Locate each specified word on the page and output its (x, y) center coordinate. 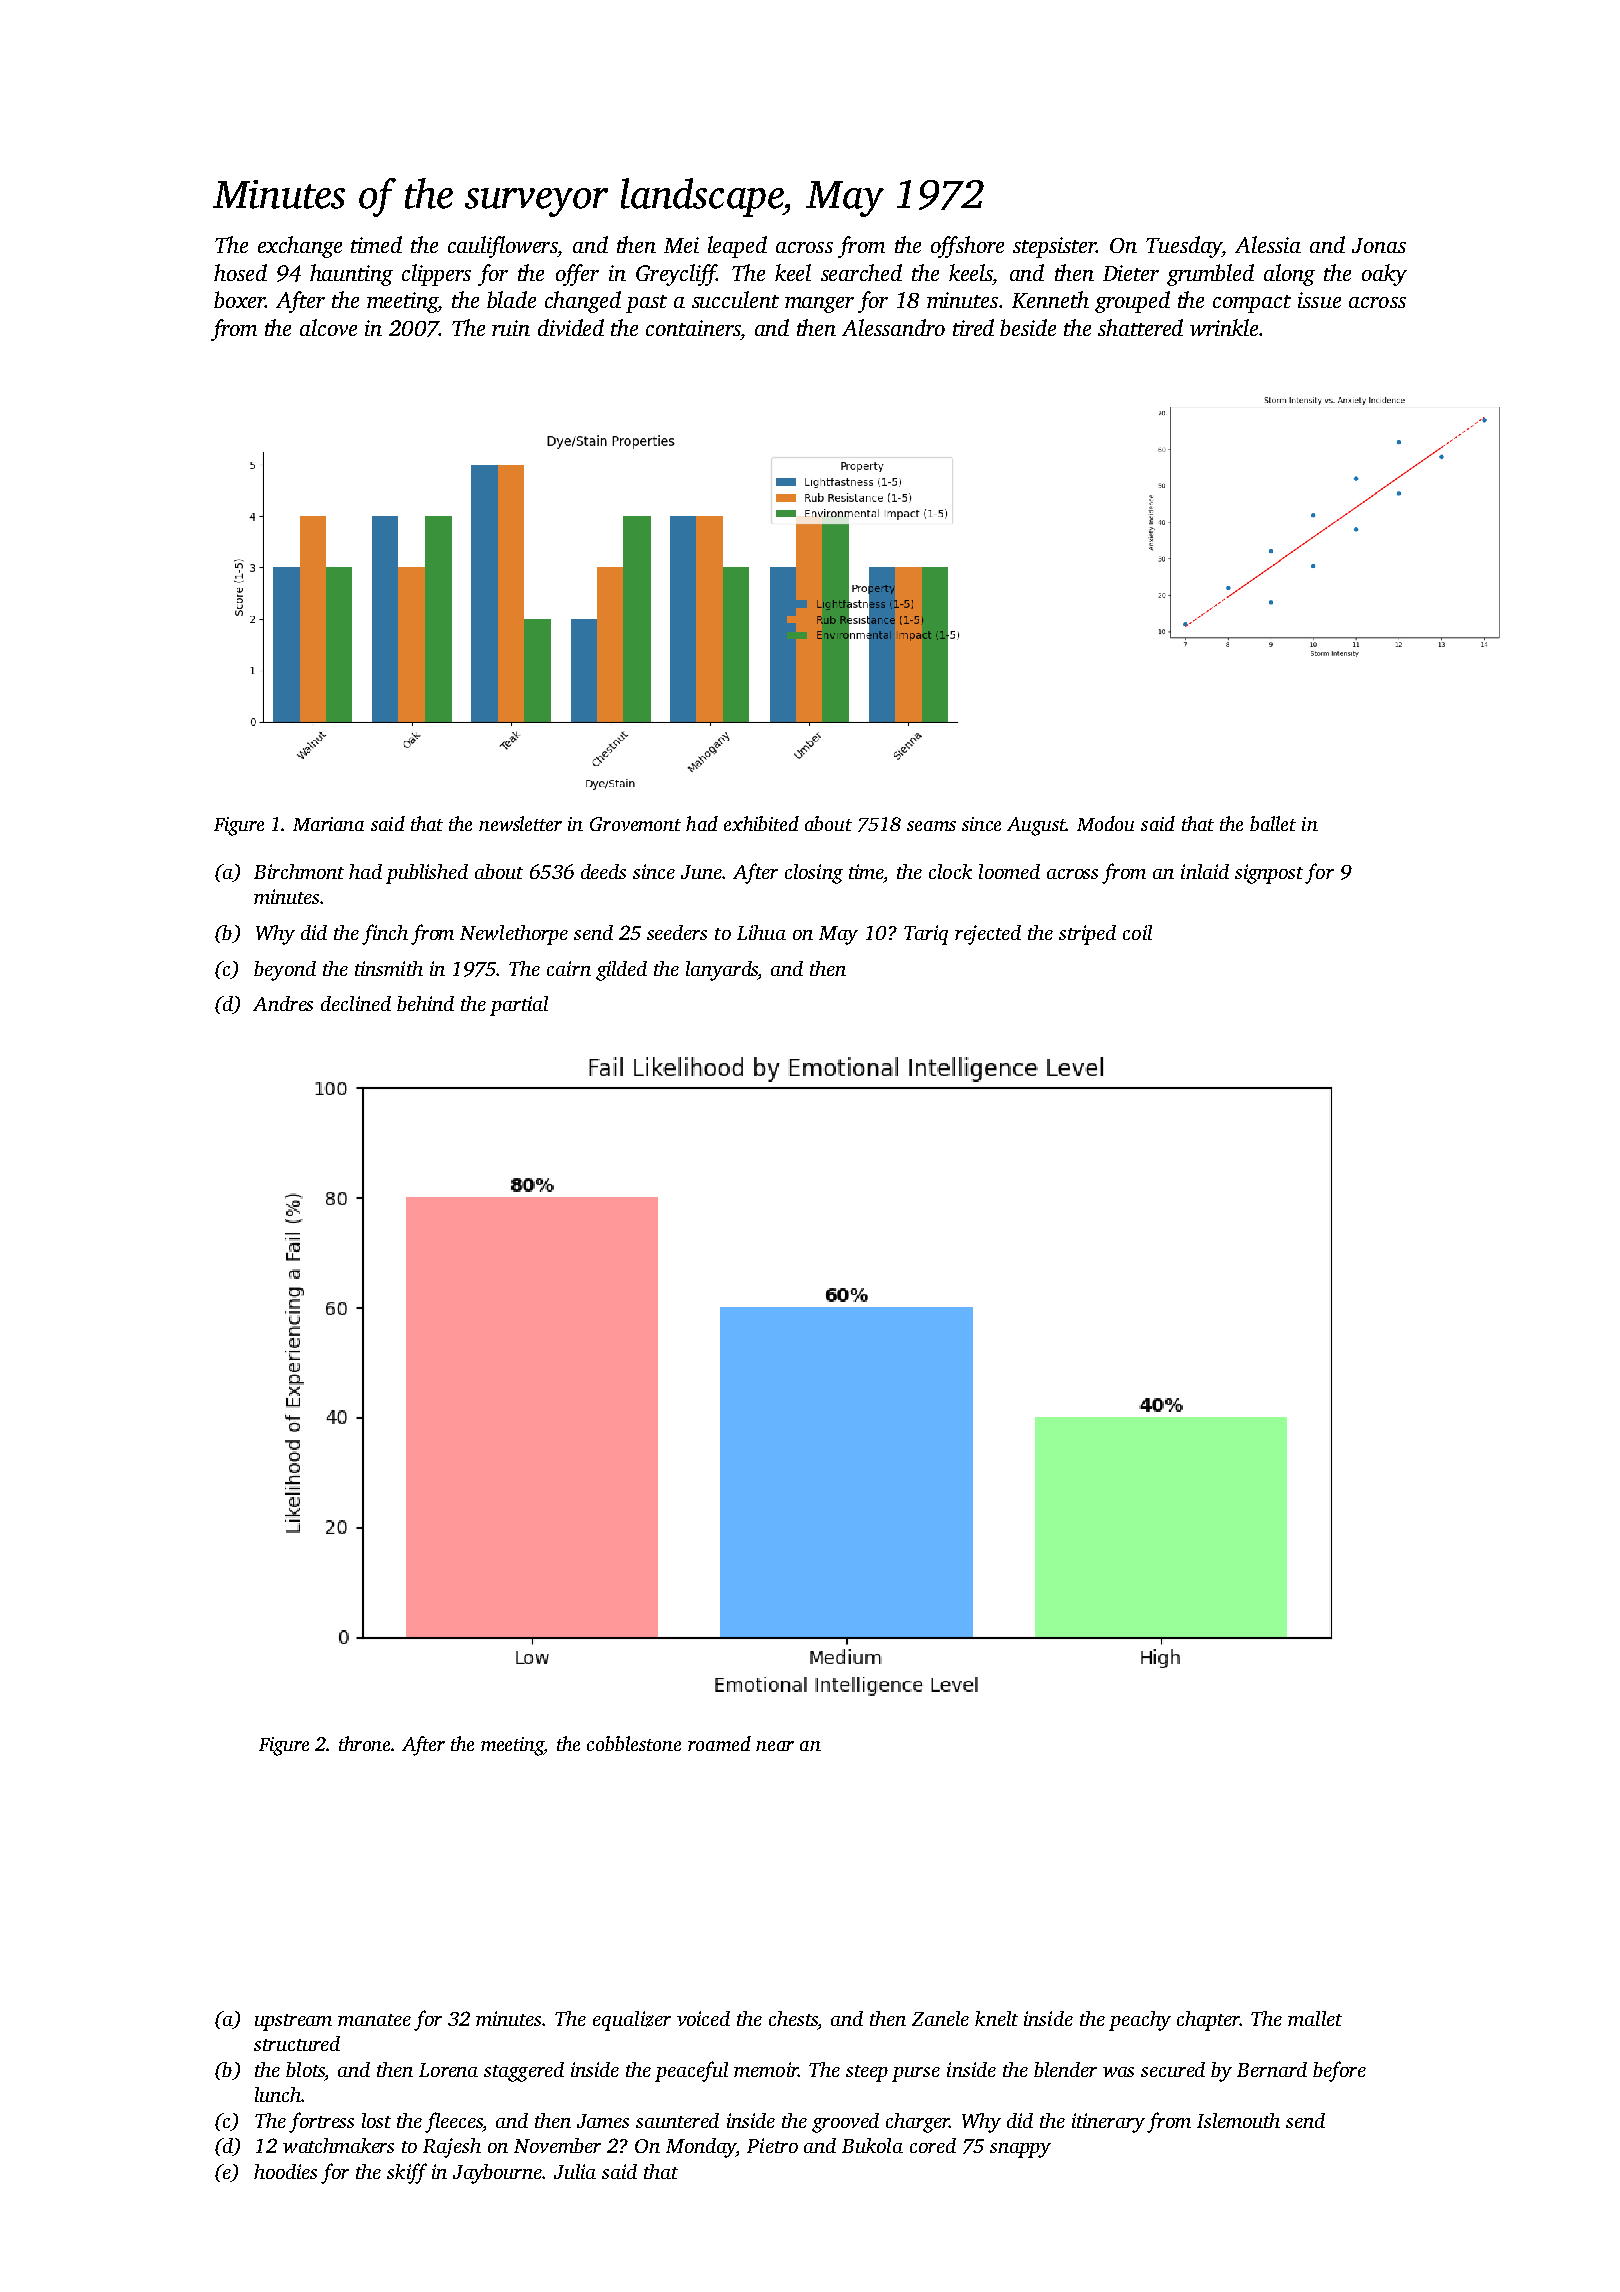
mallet (1315, 2018)
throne (364, 1743)
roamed (719, 1743)
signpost (1269, 874)
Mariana (328, 824)
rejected (988, 935)
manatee (374, 2020)
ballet (1273, 823)
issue (1319, 300)
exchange (300, 247)
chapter (1208, 2021)
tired (973, 327)
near (775, 1746)
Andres (283, 1003)
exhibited (761, 823)
